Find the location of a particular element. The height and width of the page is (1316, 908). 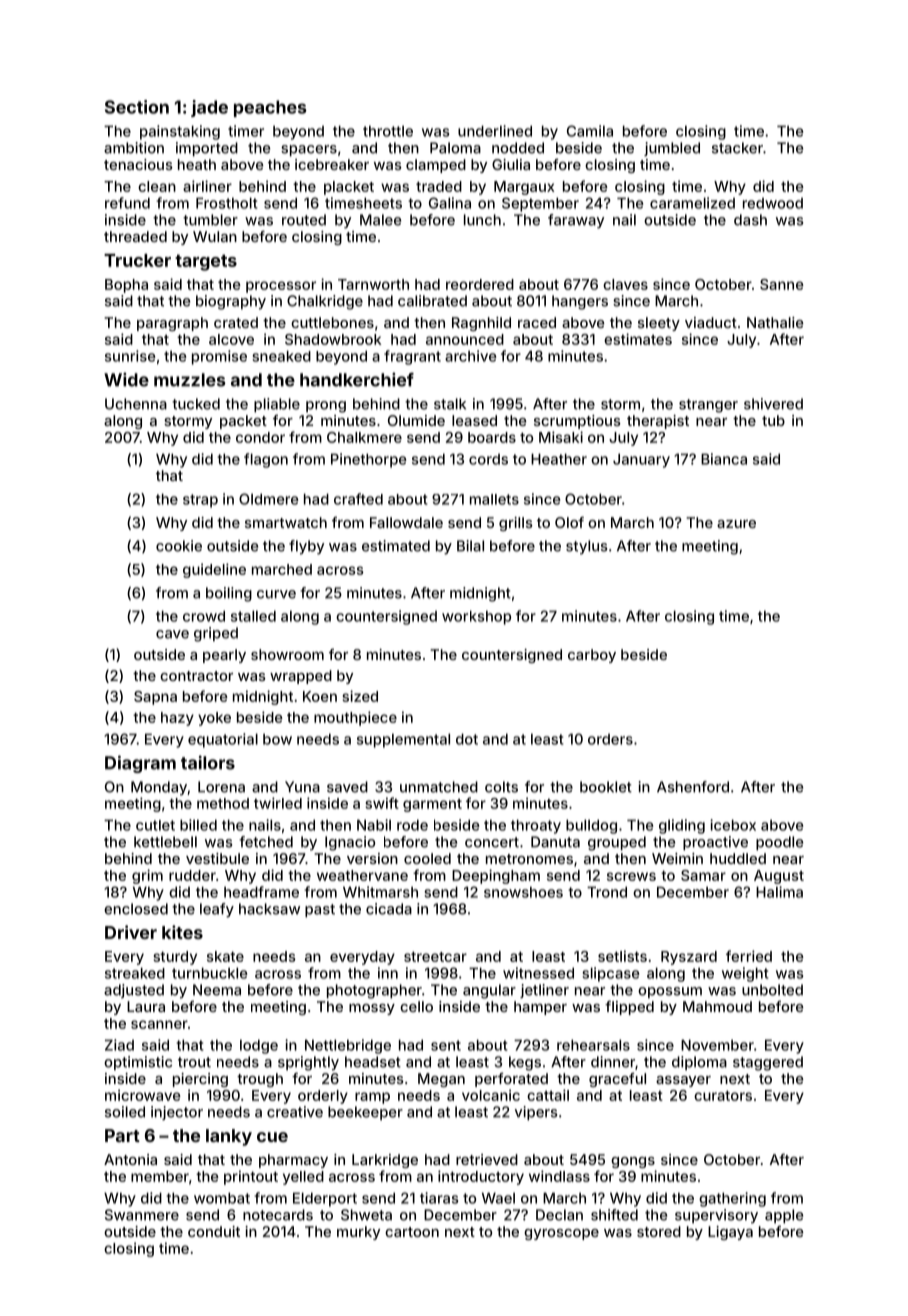

sized is located at coordinates (360, 696).
